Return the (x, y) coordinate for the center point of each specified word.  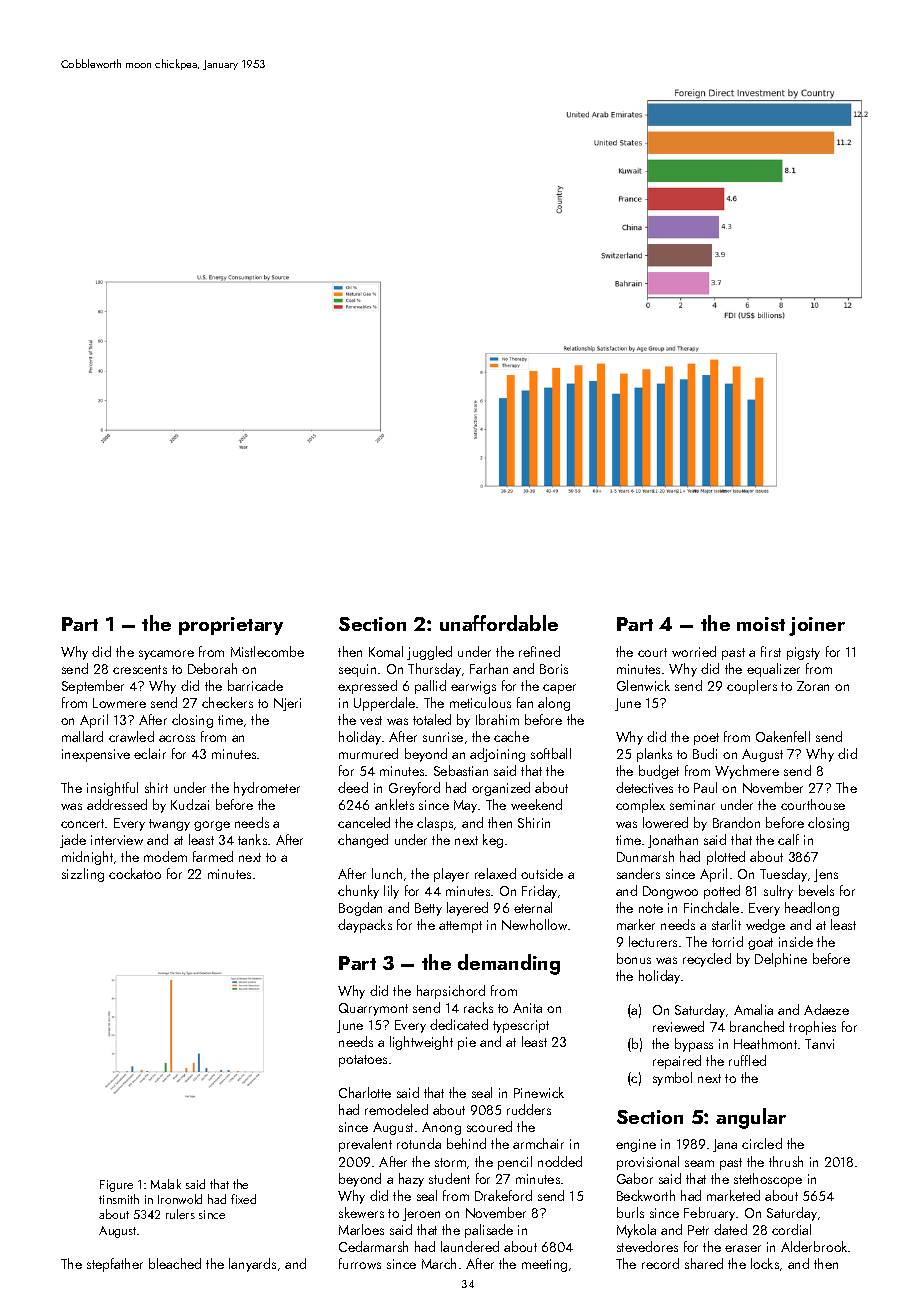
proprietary (231, 626)
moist (761, 624)
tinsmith (119, 1199)
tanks (252, 839)
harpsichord (451, 992)
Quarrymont (373, 1009)
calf (788, 839)
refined (539, 651)
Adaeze (826, 1009)
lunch (387, 873)
